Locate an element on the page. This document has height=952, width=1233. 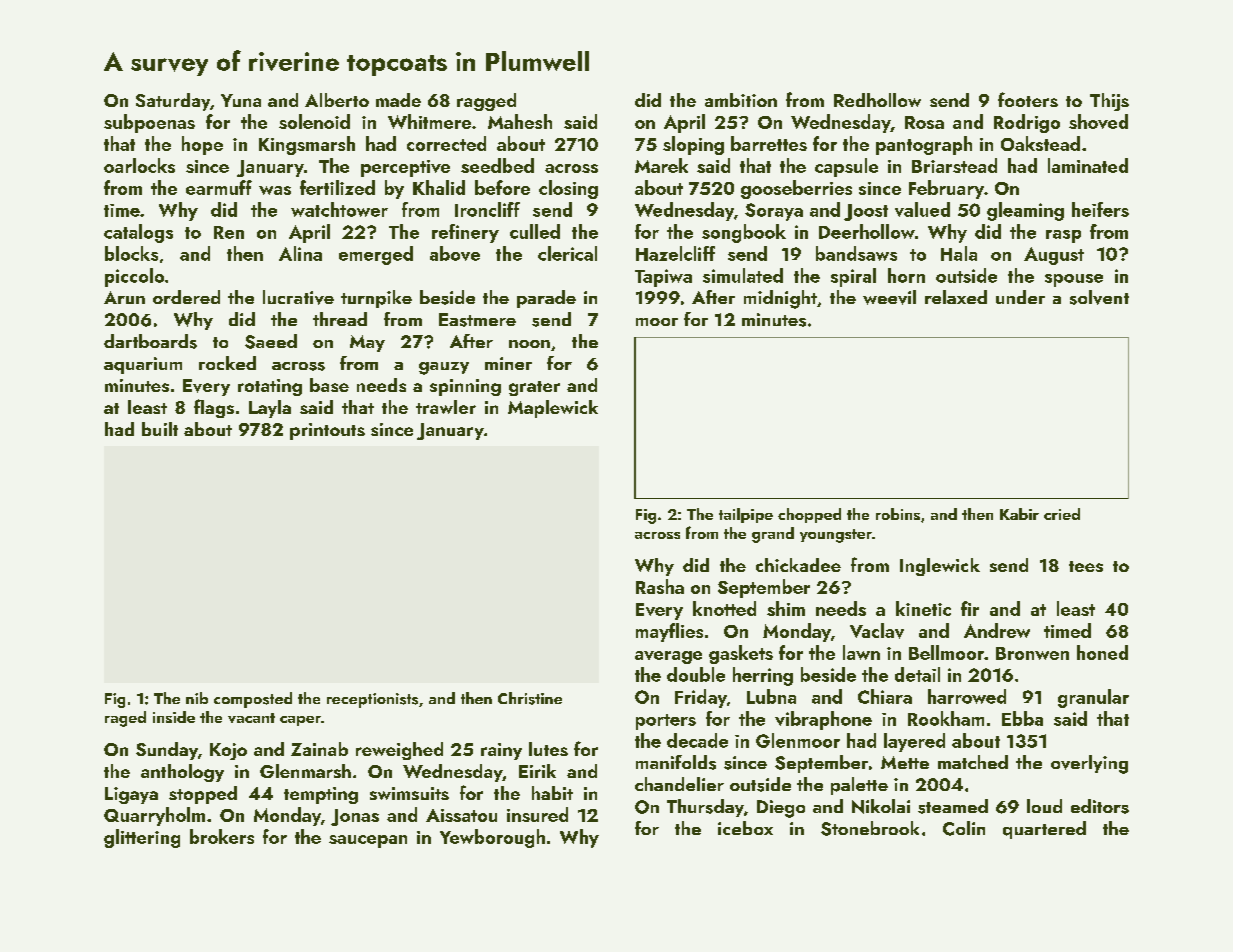
solvent is located at coordinates (1099, 297).
